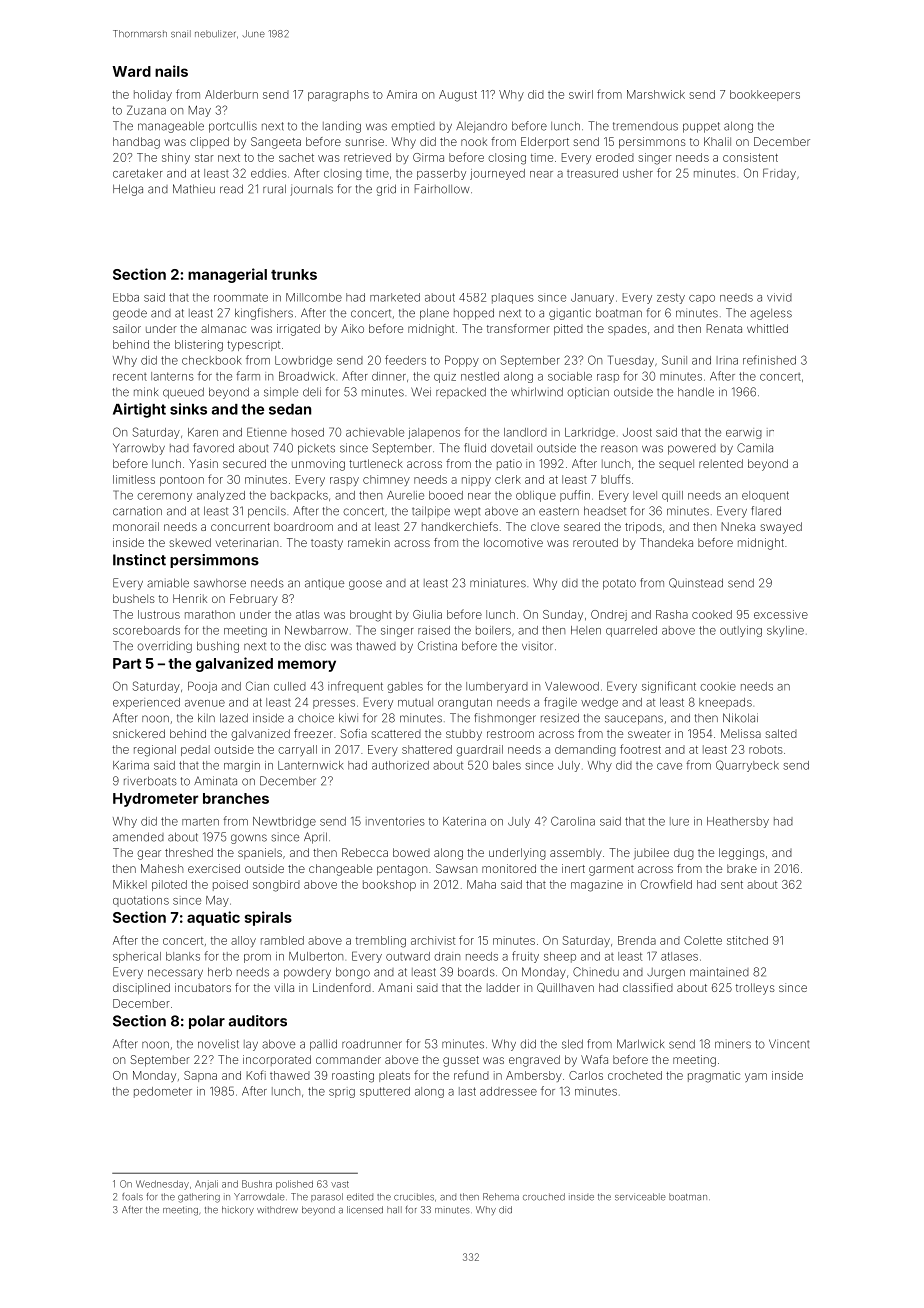 Image resolution: width=924 pixels, height=1308 pixels. I want to click on sweater, so click(649, 734).
